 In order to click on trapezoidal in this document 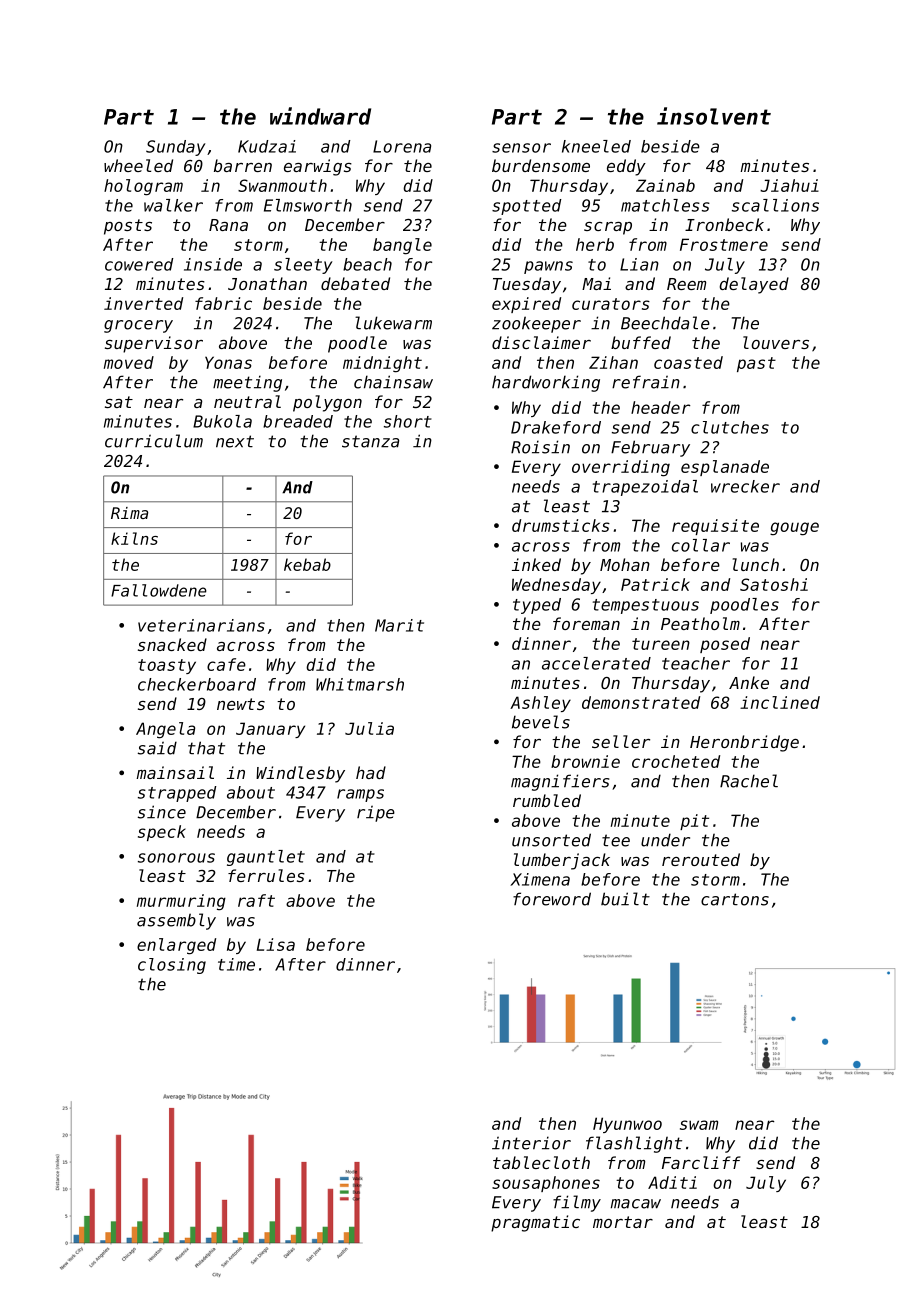, I will do `click(645, 488)`.
